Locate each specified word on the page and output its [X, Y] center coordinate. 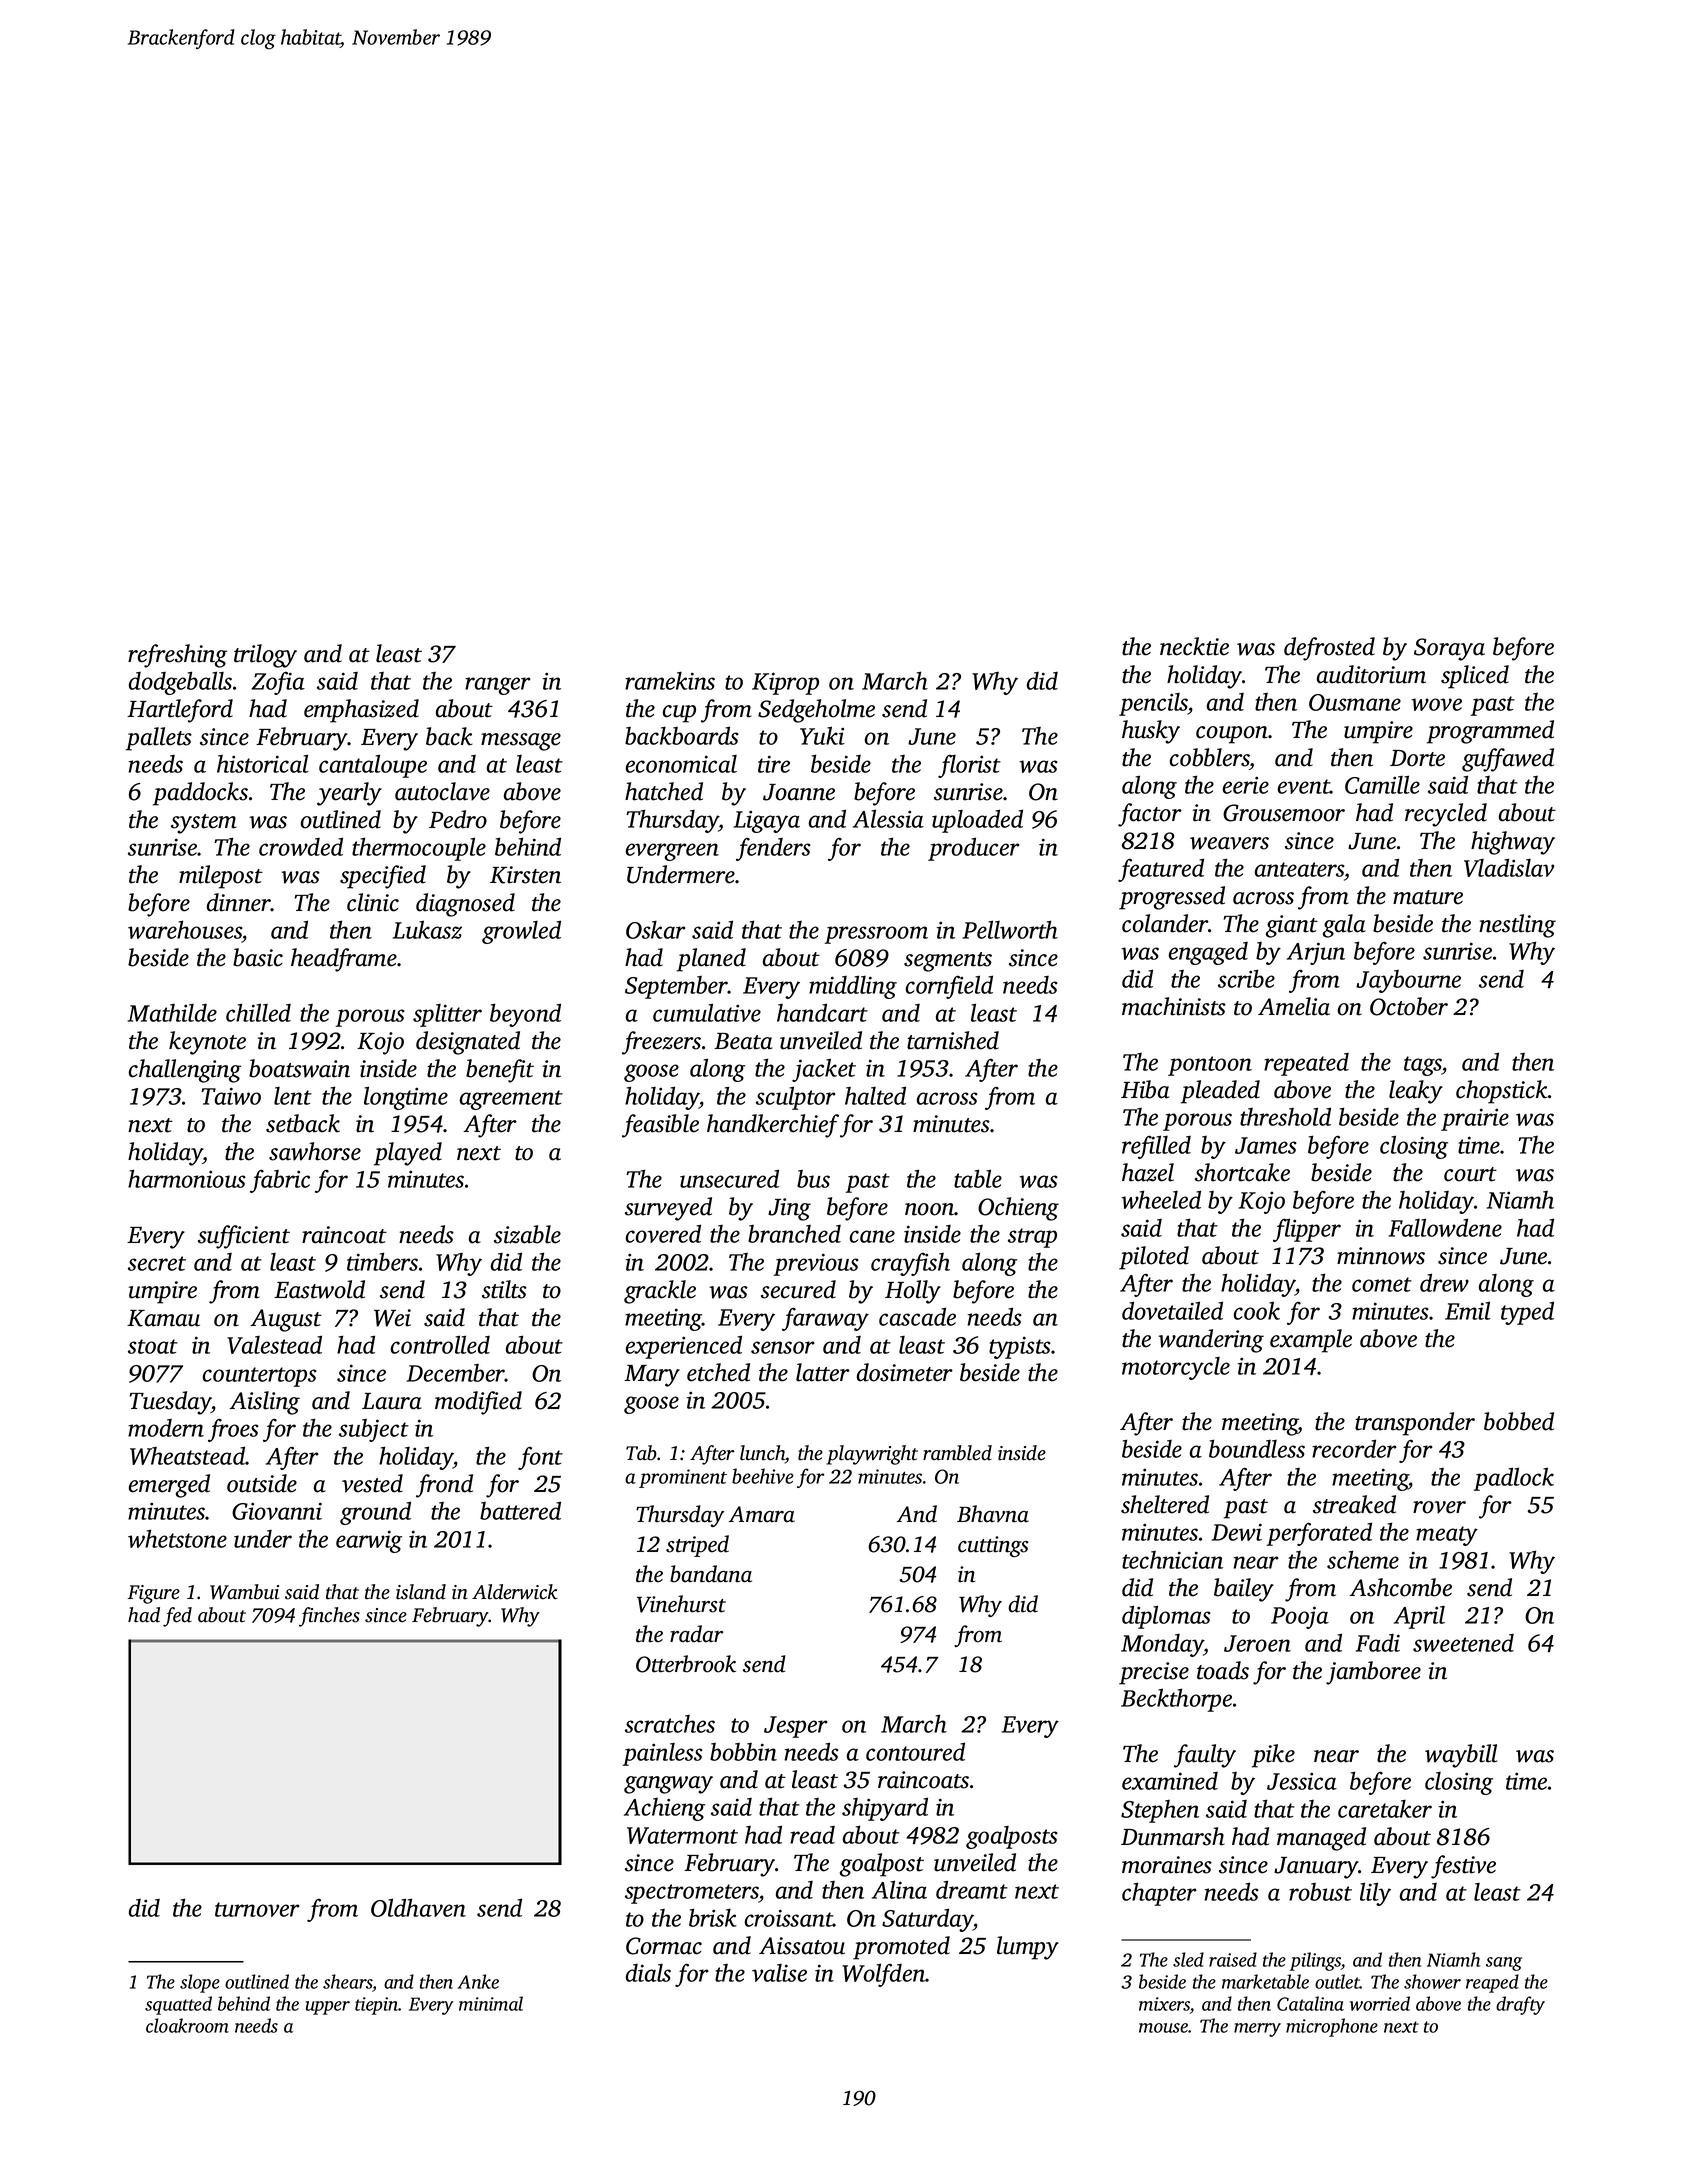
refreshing [177, 656]
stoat [153, 1346]
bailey [1244, 1590]
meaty [1447, 1536]
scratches [670, 1724]
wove [1436, 704]
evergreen [672, 852]
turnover [257, 1909]
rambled [957, 1453]
